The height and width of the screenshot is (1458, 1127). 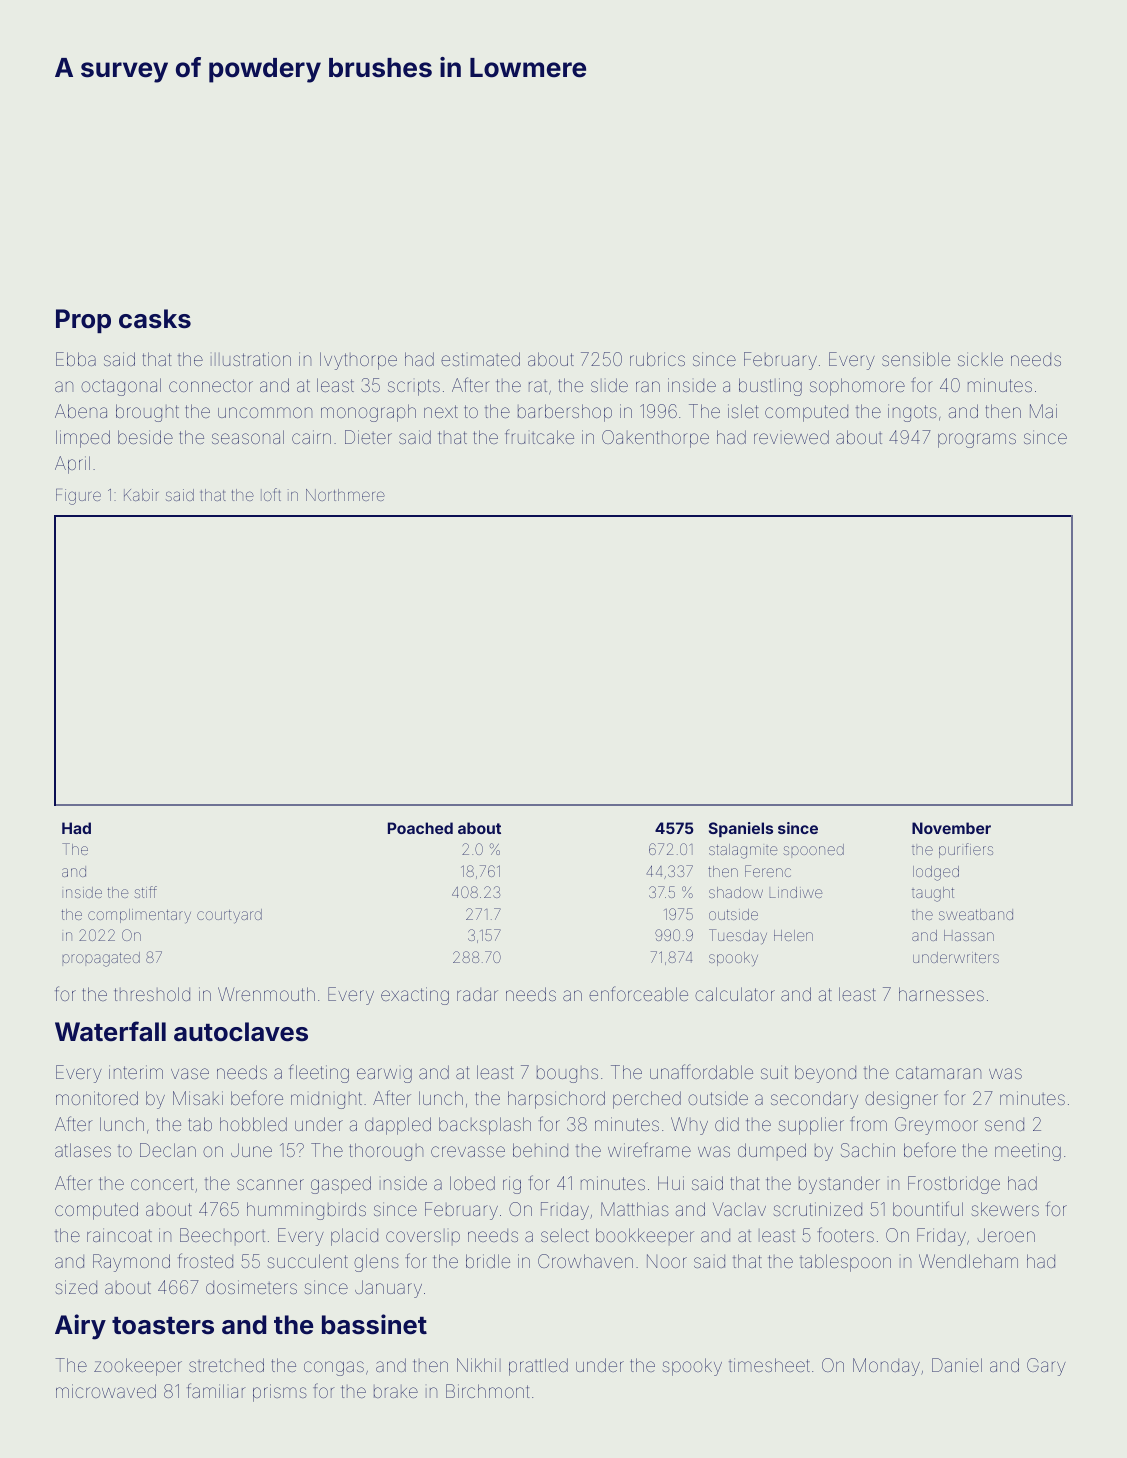 What do you see at coordinates (131, 1263) in the screenshot?
I see `Raymond` at bounding box center [131, 1263].
